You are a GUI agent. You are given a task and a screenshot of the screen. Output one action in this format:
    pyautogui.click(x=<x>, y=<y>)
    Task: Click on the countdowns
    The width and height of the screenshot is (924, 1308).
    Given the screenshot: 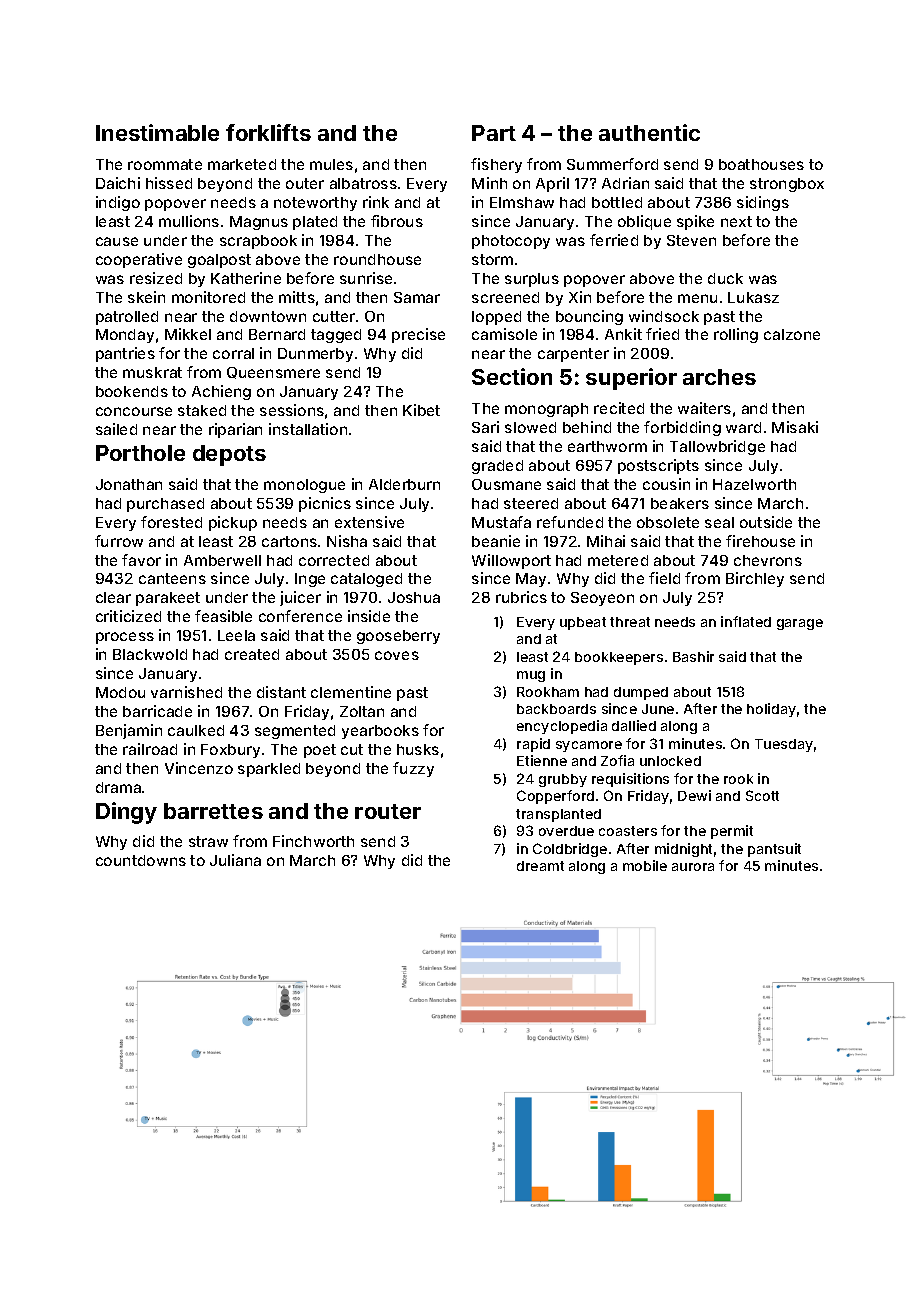 What is the action you would take?
    pyautogui.click(x=141, y=860)
